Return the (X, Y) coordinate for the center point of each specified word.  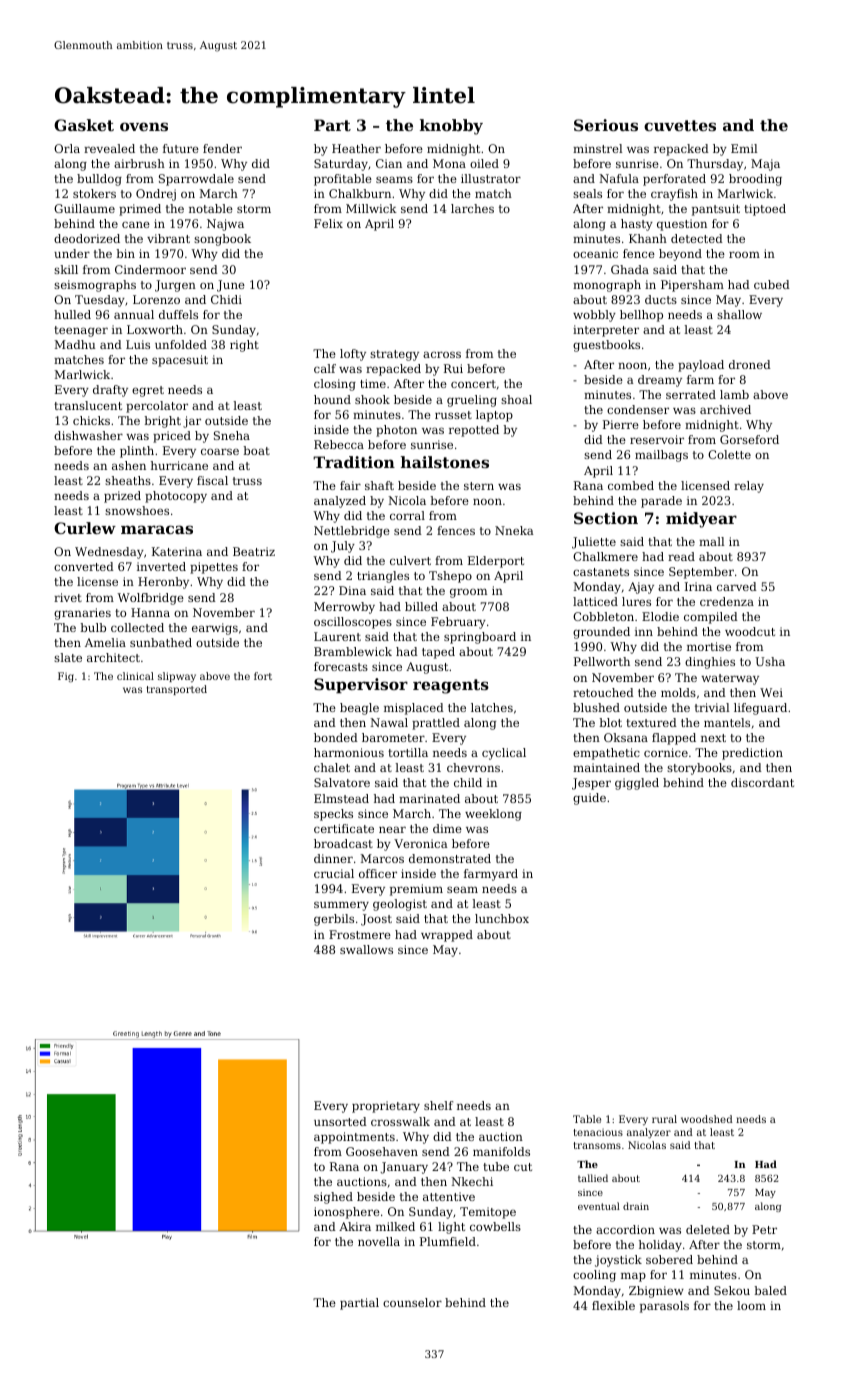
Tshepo (450, 577)
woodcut (750, 631)
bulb (93, 627)
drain (636, 1206)
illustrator (491, 178)
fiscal (212, 480)
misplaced (414, 709)
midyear (701, 520)
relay (749, 487)
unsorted (340, 1121)
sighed (333, 1198)
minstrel (598, 148)
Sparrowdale (196, 180)
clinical (135, 676)
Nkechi (472, 1181)
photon (396, 431)
